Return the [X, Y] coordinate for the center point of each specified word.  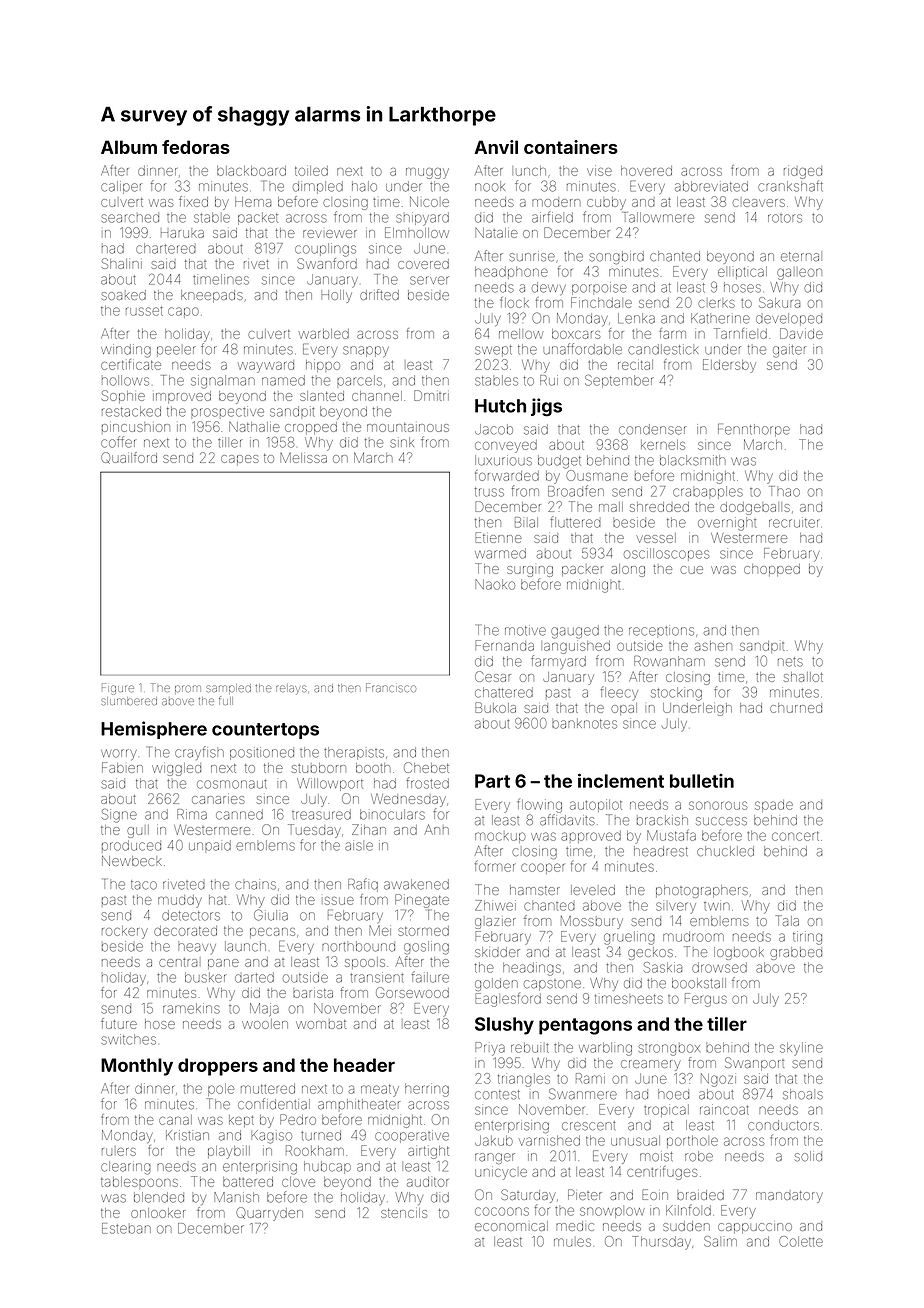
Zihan [369, 829]
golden [496, 984]
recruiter [794, 522]
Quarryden [269, 1214]
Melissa [303, 458]
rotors [785, 218]
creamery [650, 1065]
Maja [264, 1009]
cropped [311, 428]
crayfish [199, 753]
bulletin [702, 781]
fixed [193, 201]
